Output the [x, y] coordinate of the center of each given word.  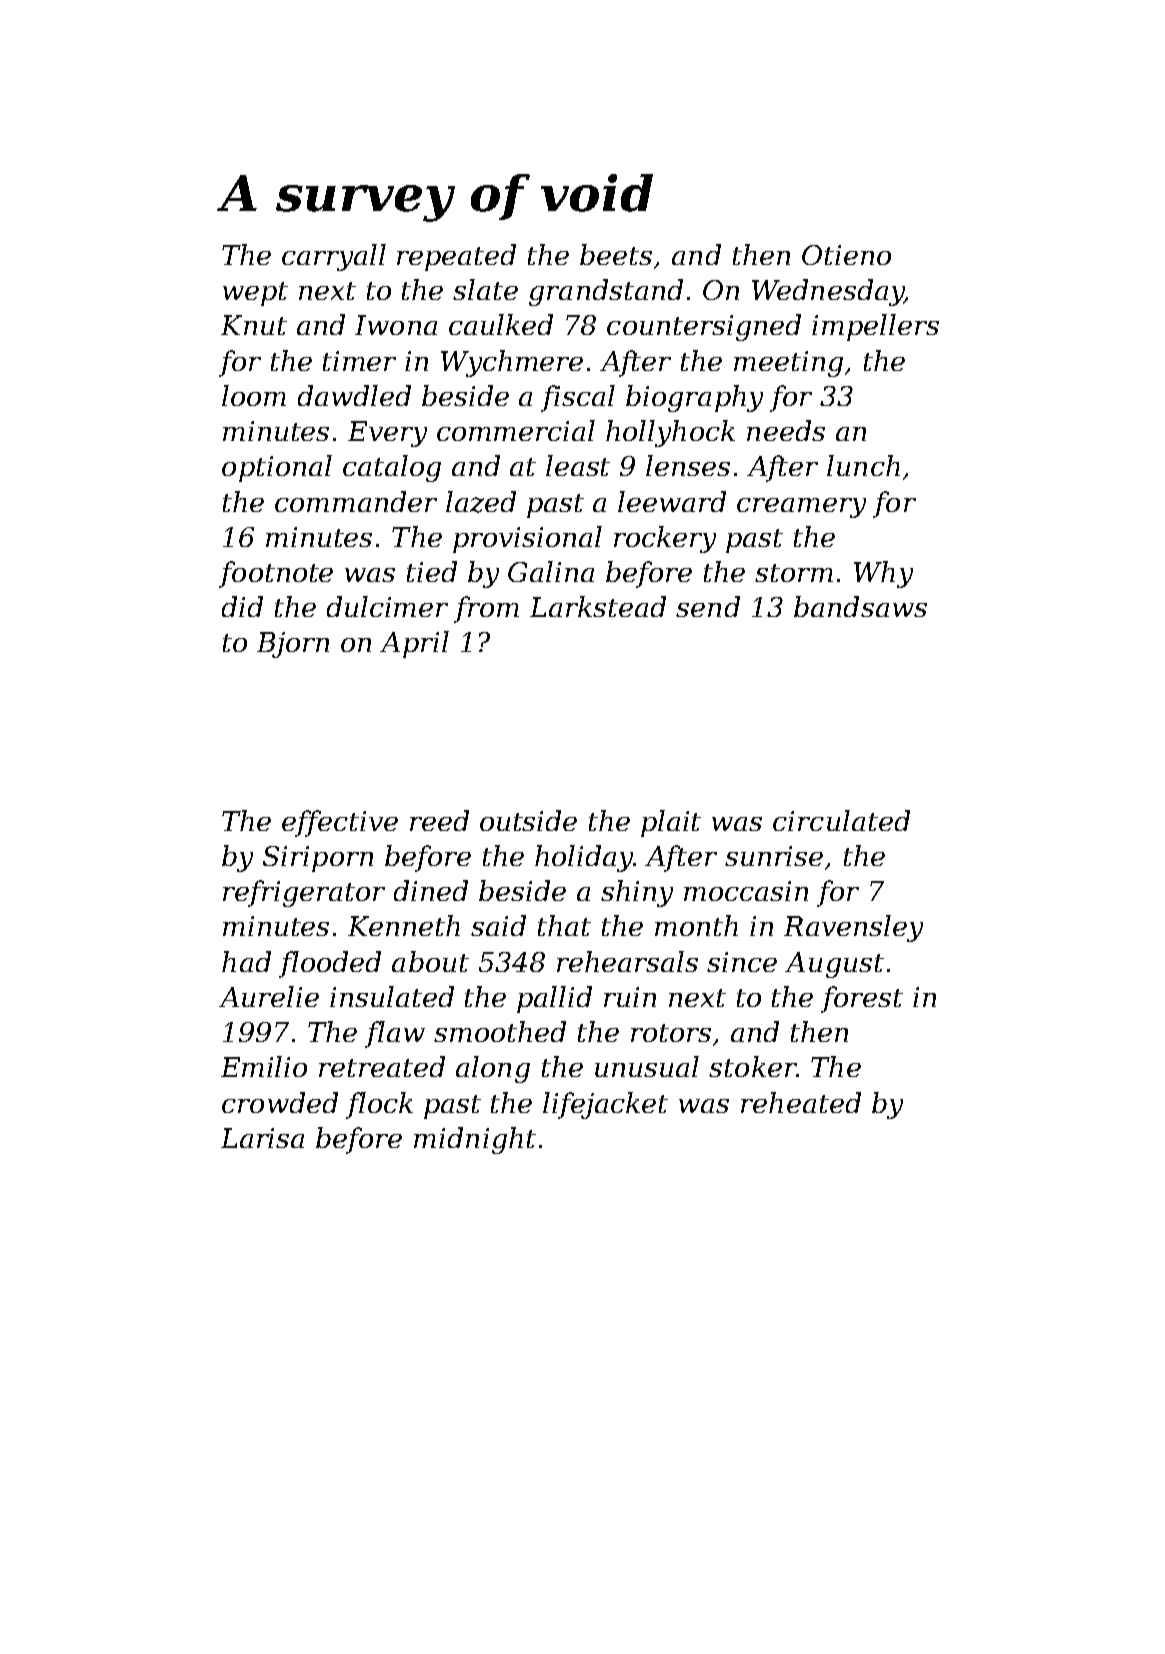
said [498, 925]
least [578, 465]
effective [340, 823]
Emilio [264, 1066]
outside [528, 820]
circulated [841, 820]
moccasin [746, 891]
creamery [801, 508]
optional [277, 468]
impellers [875, 327]
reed [439, 820]
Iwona [396, 325]
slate [485, 289]
